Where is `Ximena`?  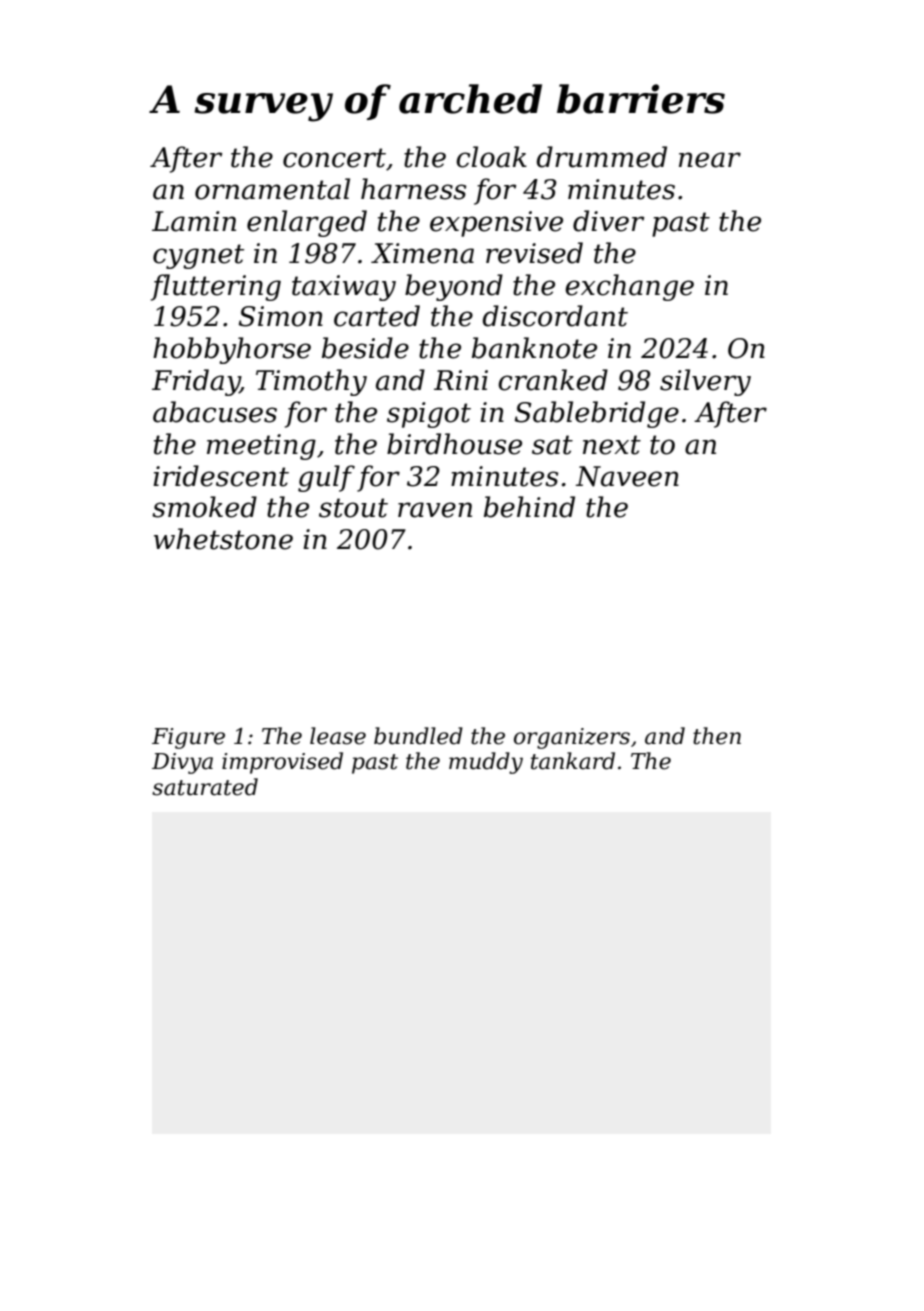
Ximena is located at coordinates (422, 253).
